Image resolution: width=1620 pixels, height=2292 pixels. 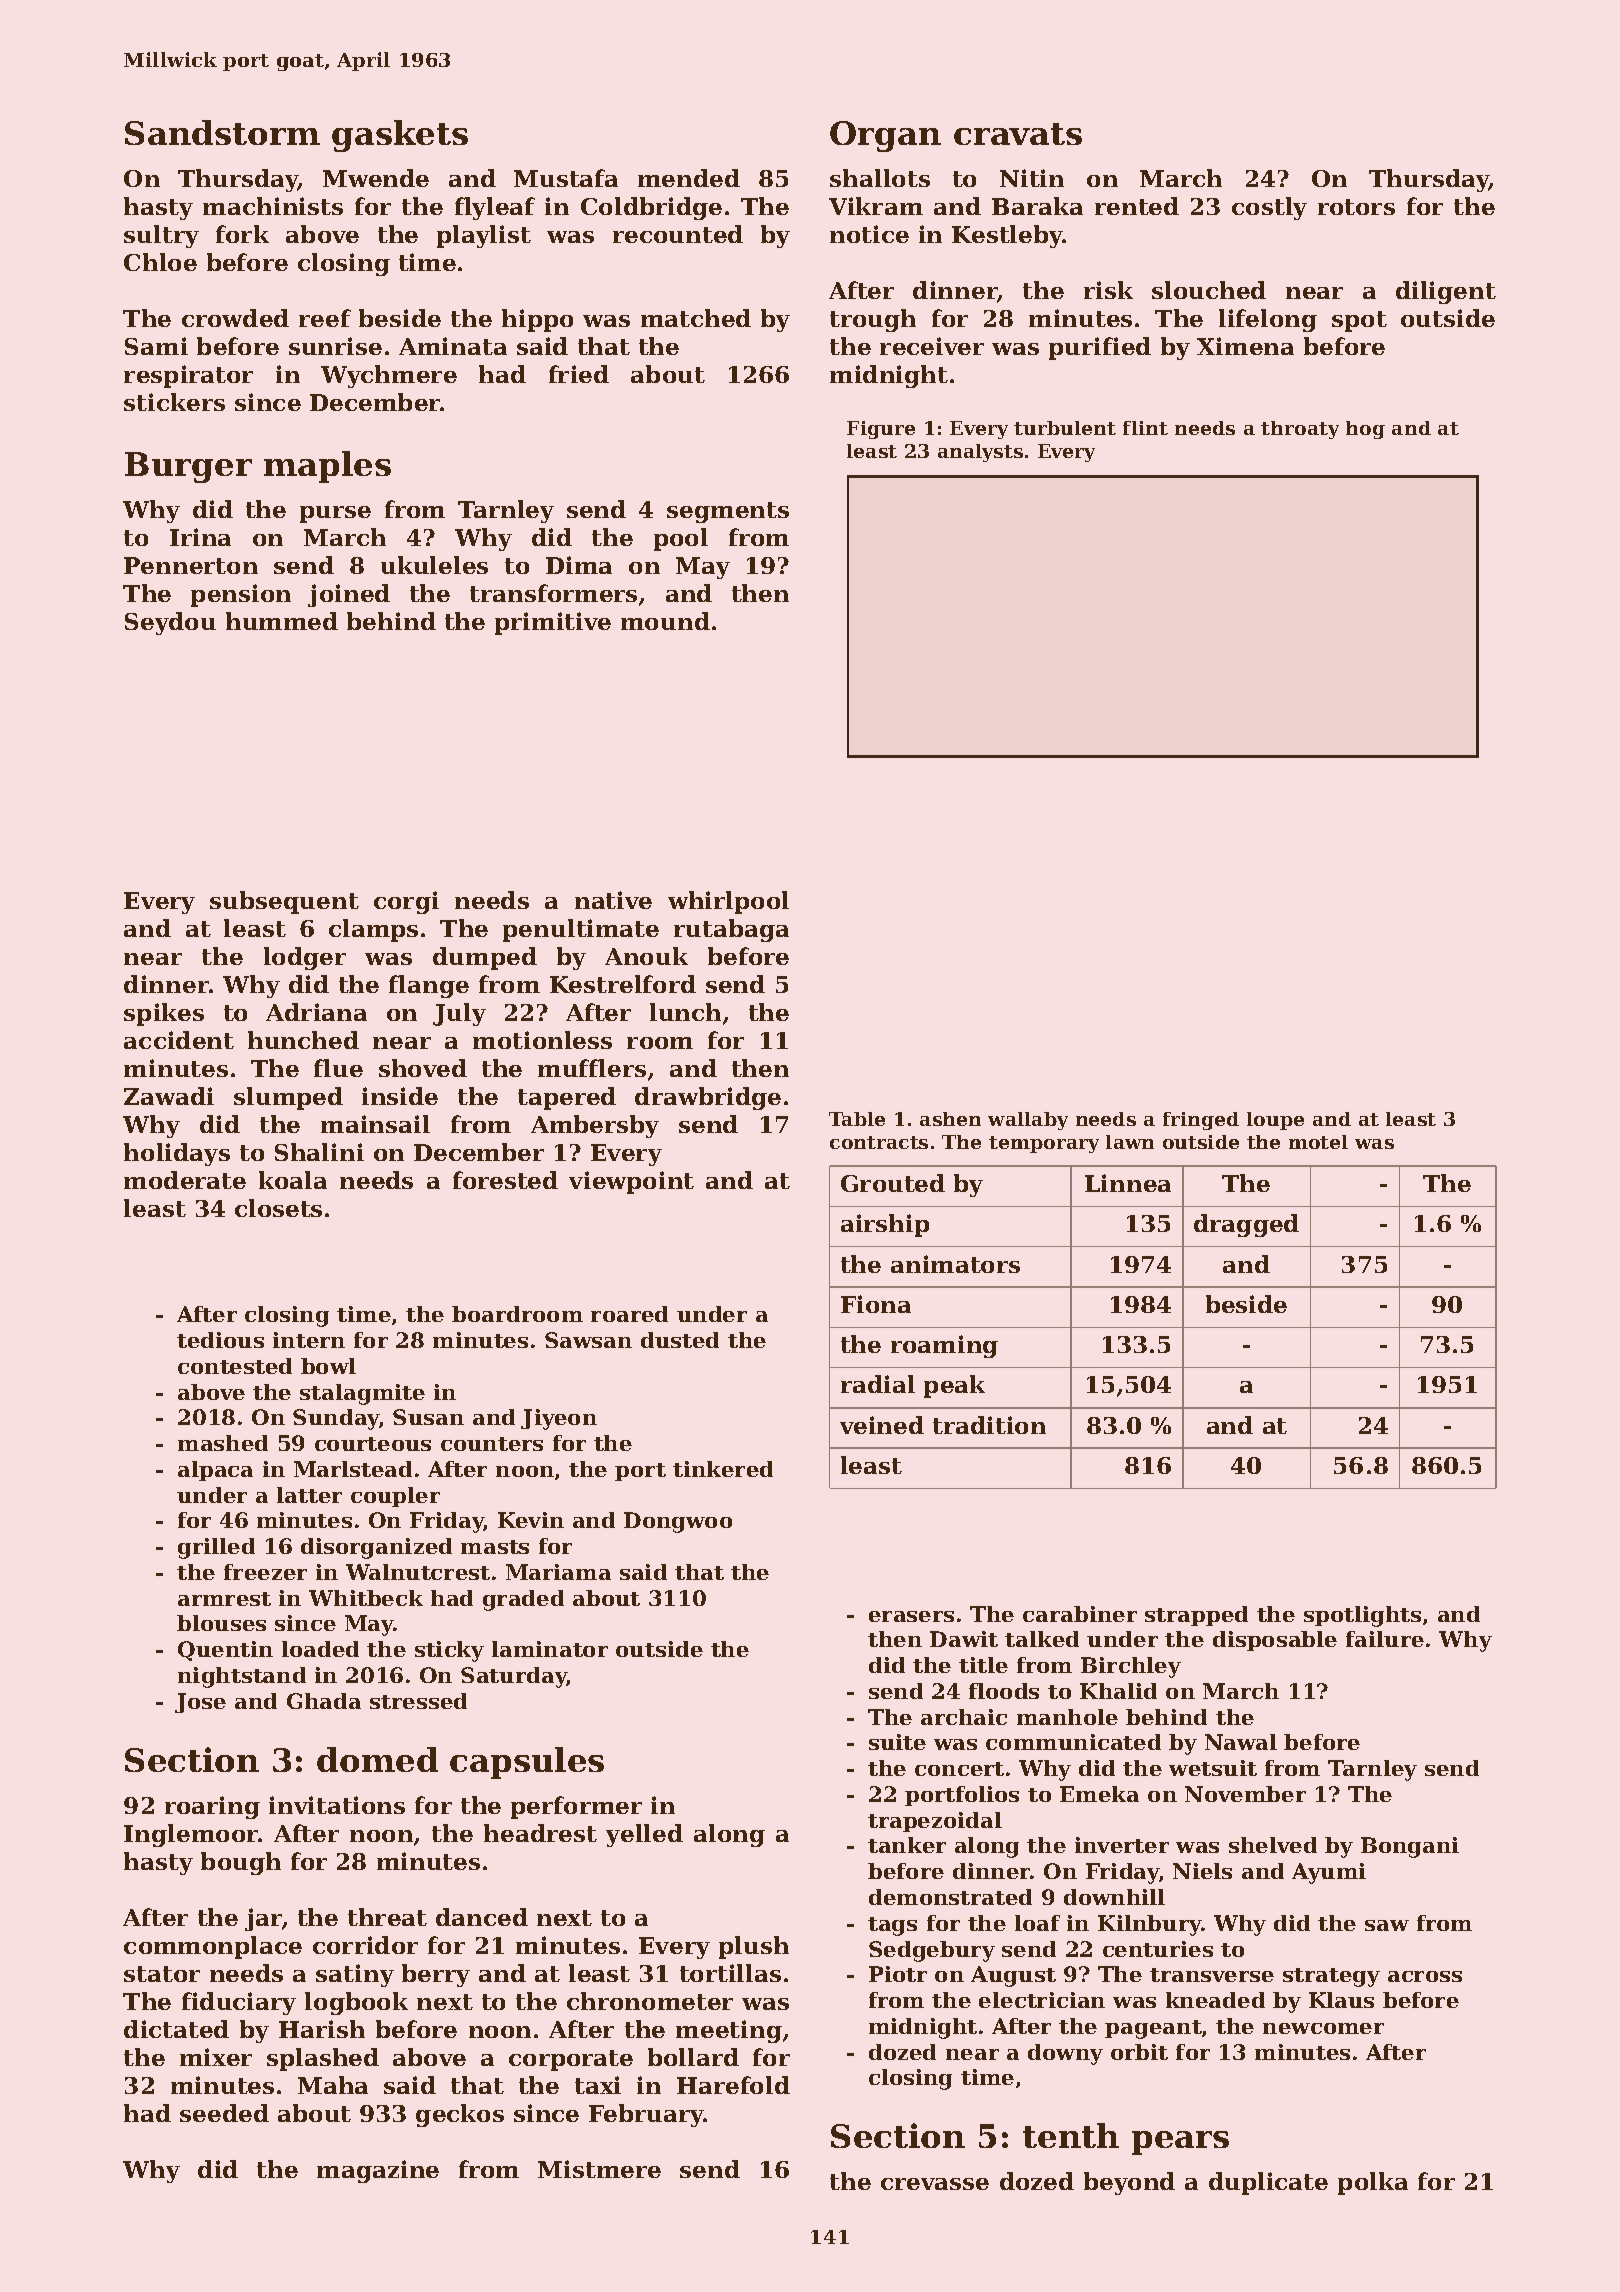 What do you see at coordinates (1018, 134) in the screenshot?
I see `cravats` at bounding box center [1018, 134].
